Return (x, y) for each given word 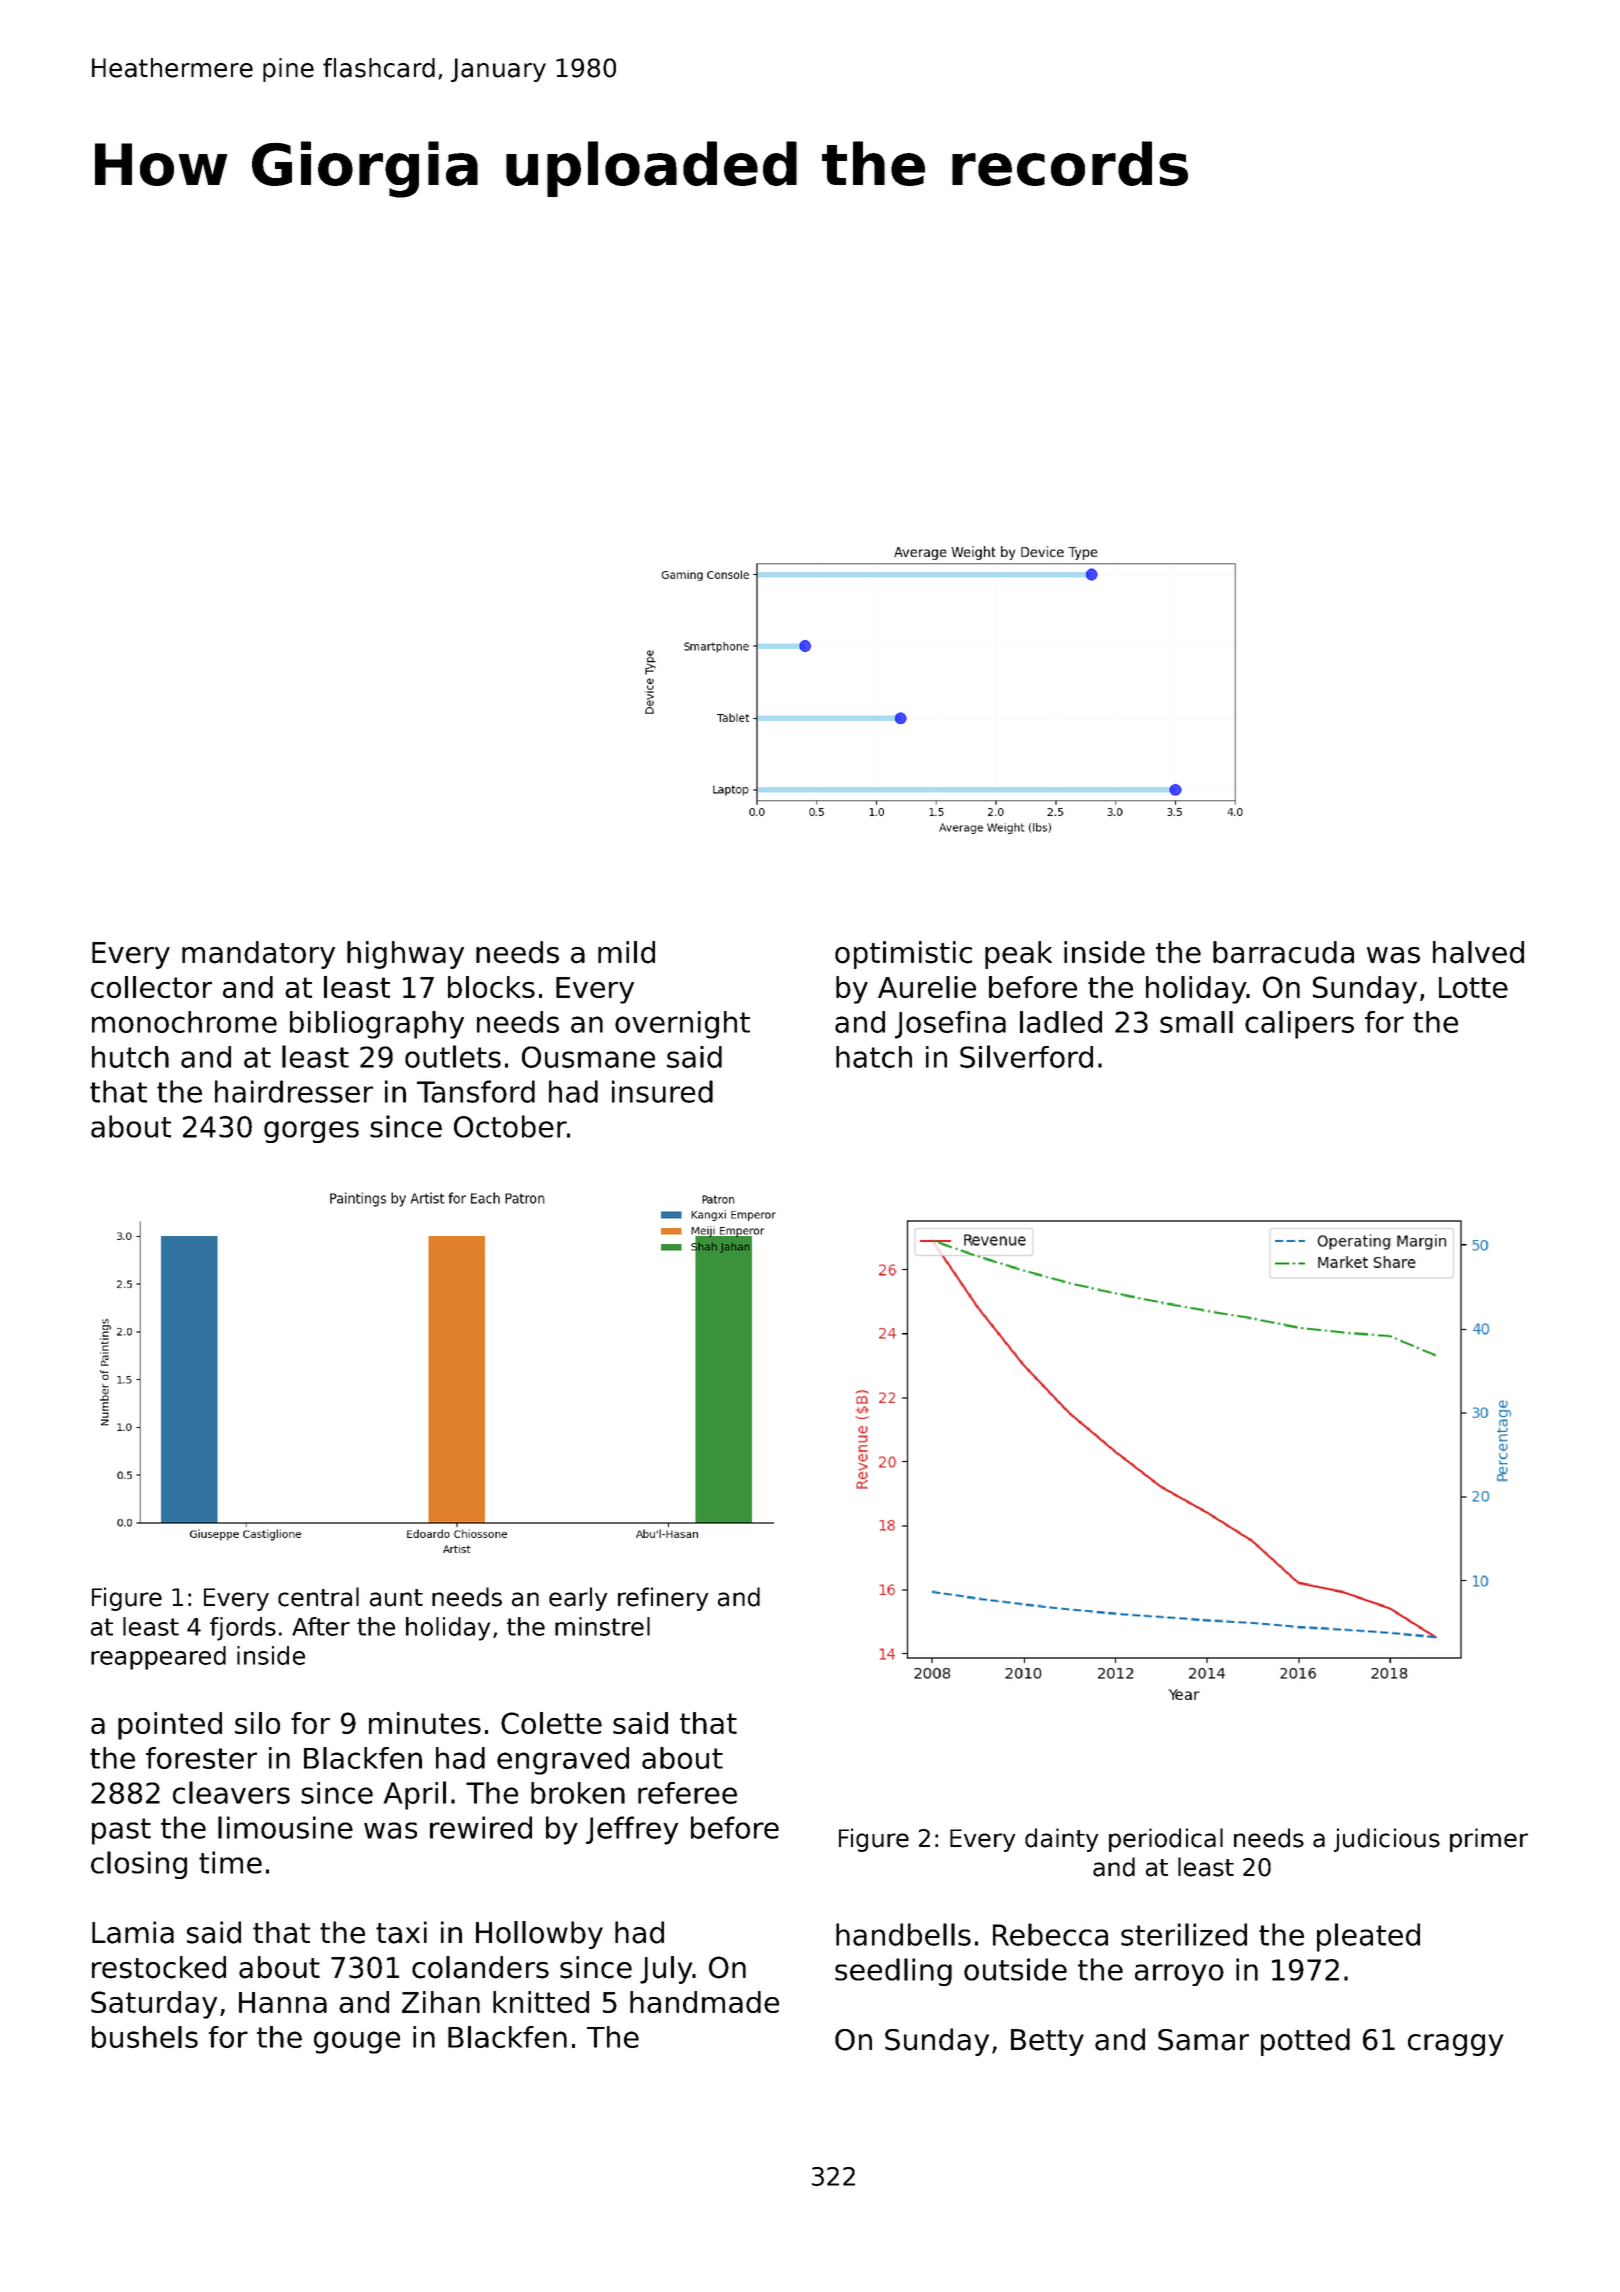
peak (1018, 955)
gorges (311, 1132)
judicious (1387, 1840)
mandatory (258, 955)
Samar (1203, 2040)
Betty (1047, 2042)
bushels (145, 2037)
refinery (663, 1599)
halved (1478, 952)
